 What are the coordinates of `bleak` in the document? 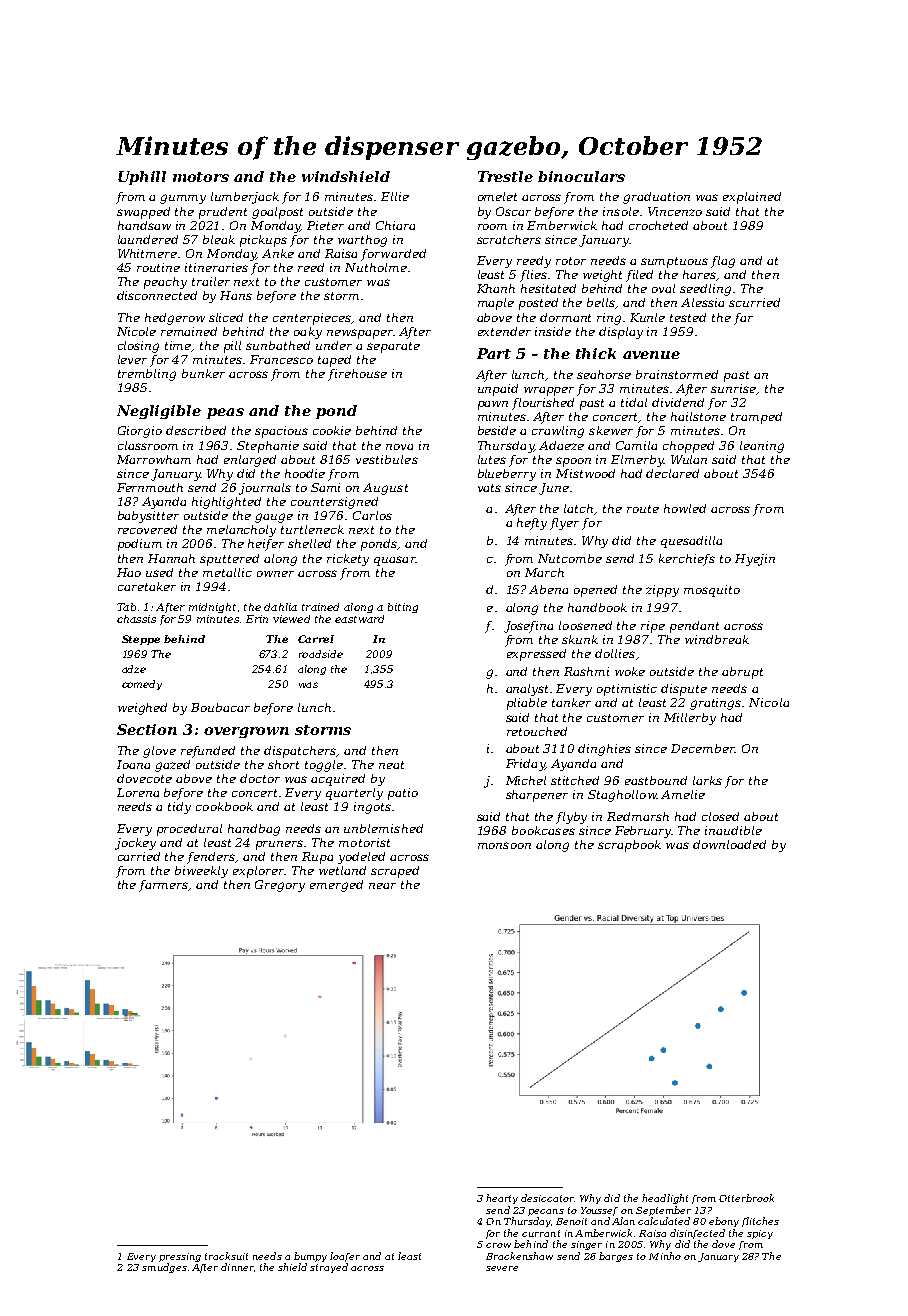 It's located at (219, 239).
